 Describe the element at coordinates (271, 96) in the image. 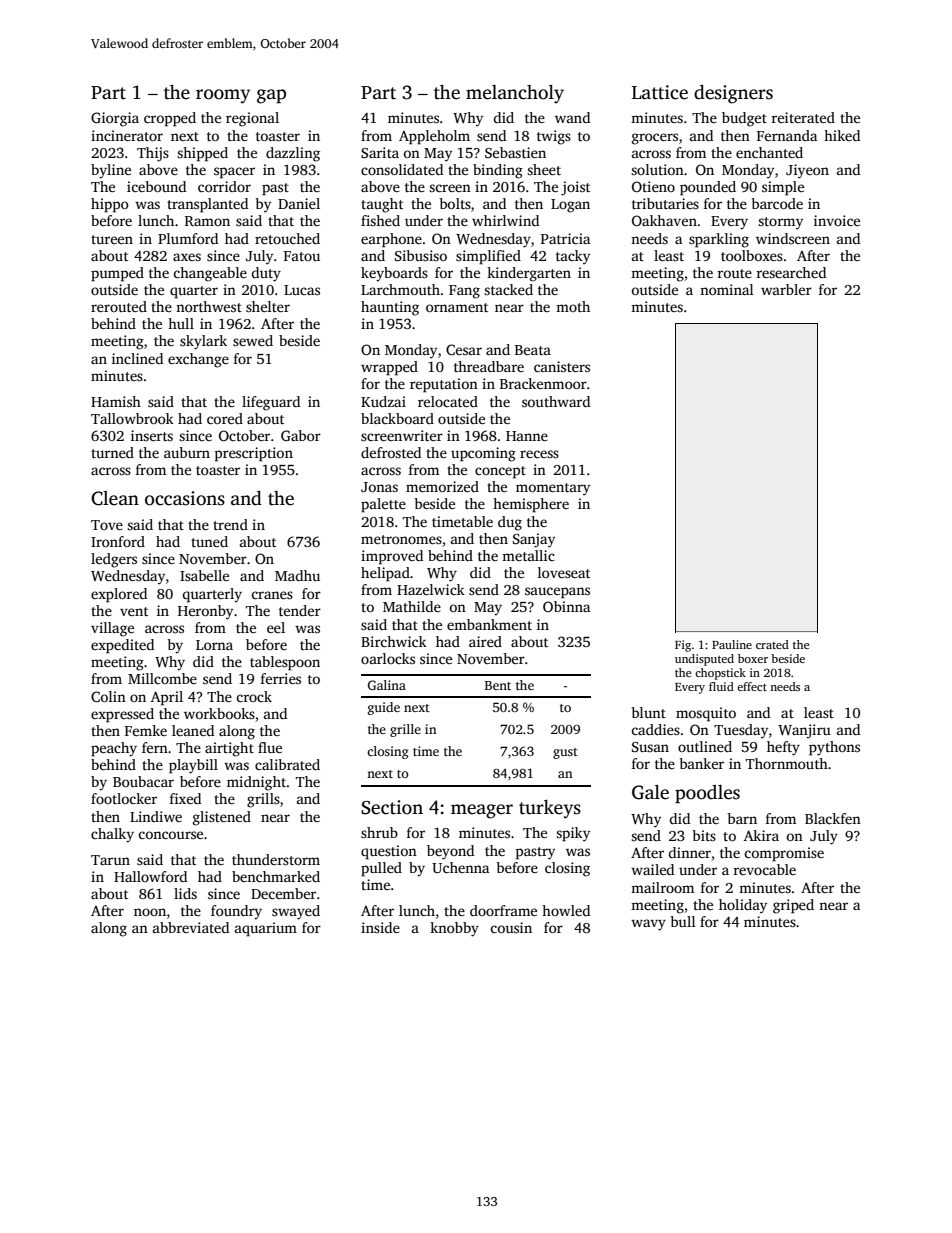

I see `gap` at that location.
